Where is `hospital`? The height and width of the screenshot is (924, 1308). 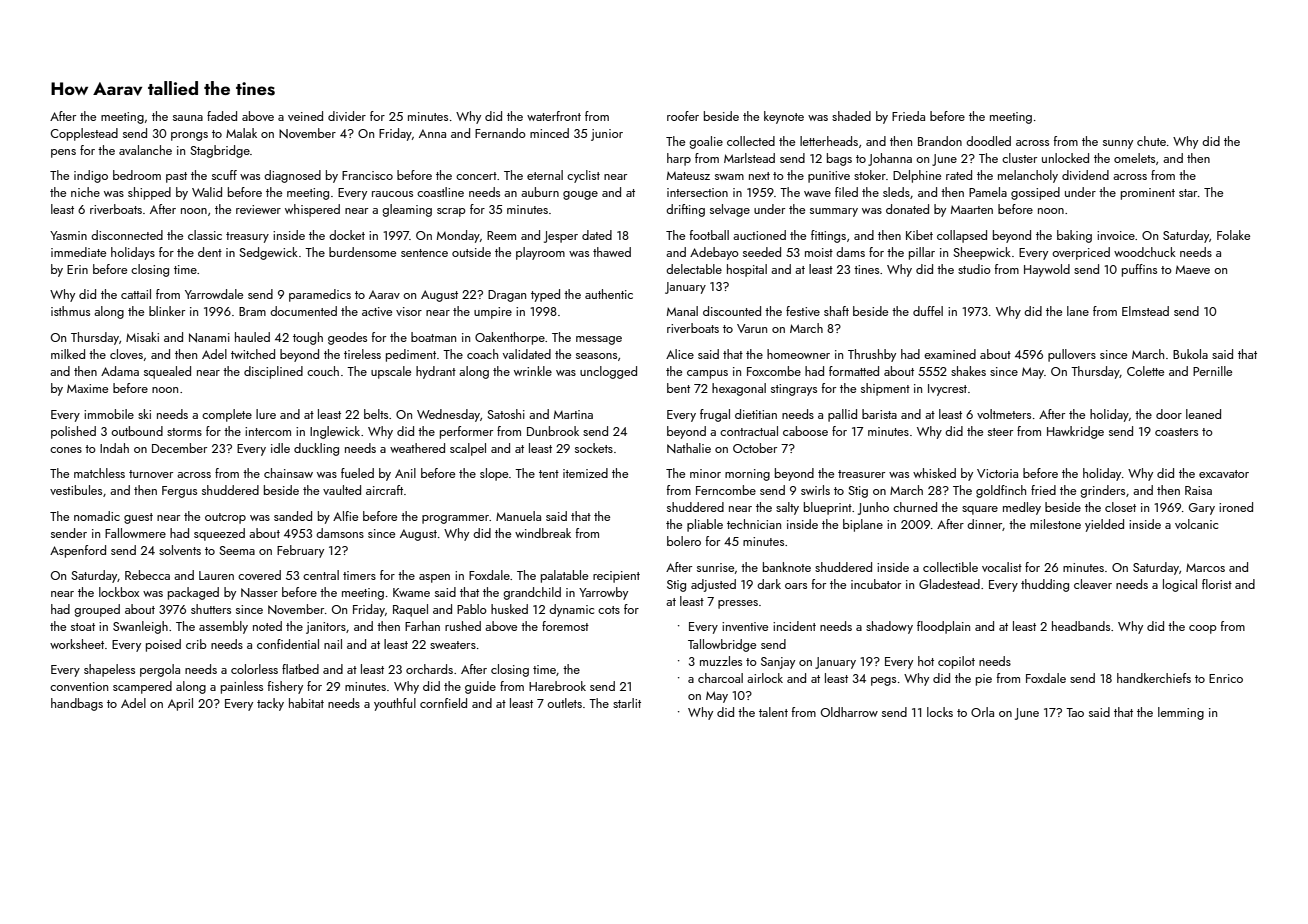
hospital is located at coordinates (747, 270).
